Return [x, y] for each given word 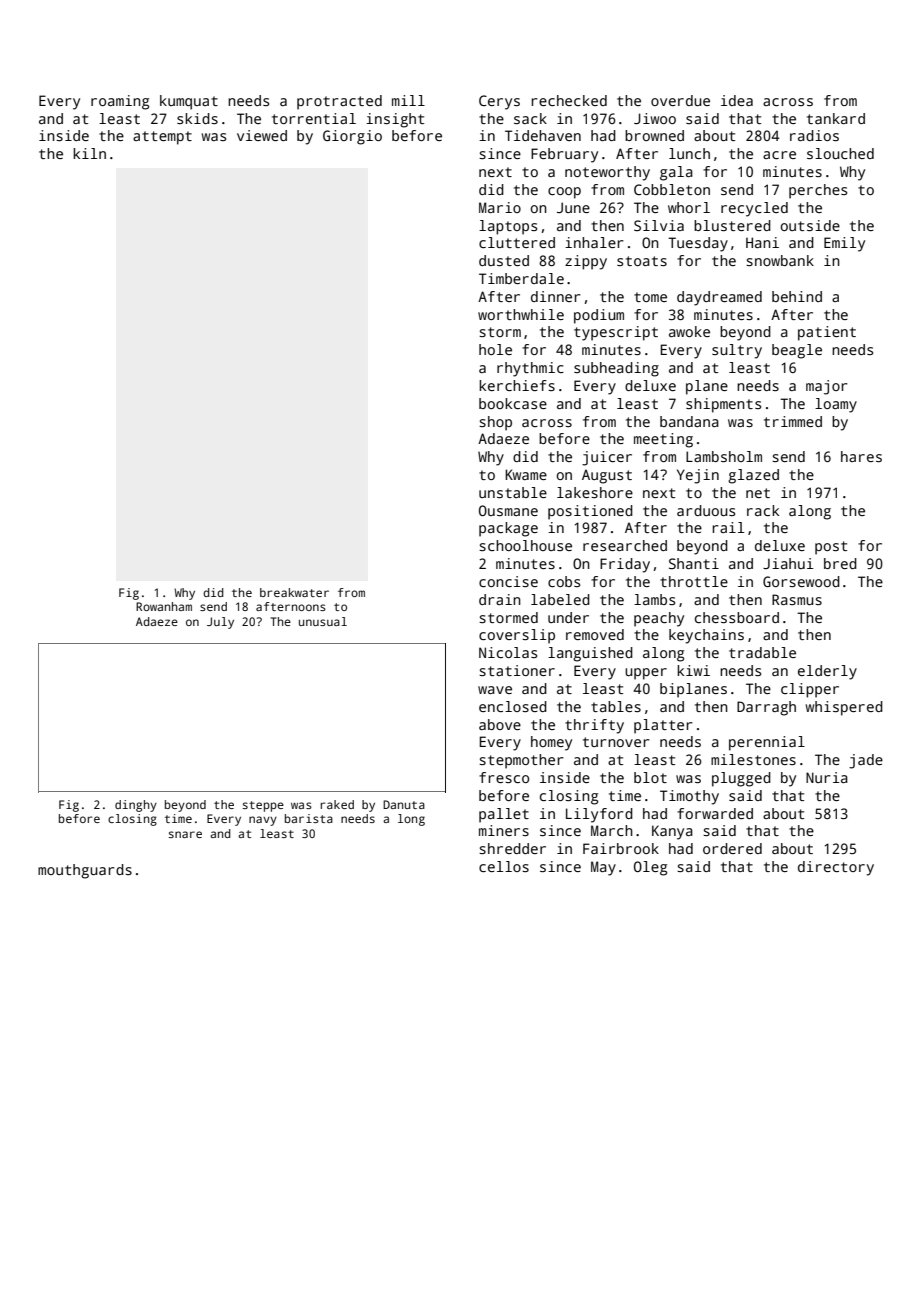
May [603, 868]
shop [495, 423]
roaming [120, 102]
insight [395, 120]
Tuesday [698, 244]
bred [840, 563]
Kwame [526, 474]
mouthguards [85, 871]
